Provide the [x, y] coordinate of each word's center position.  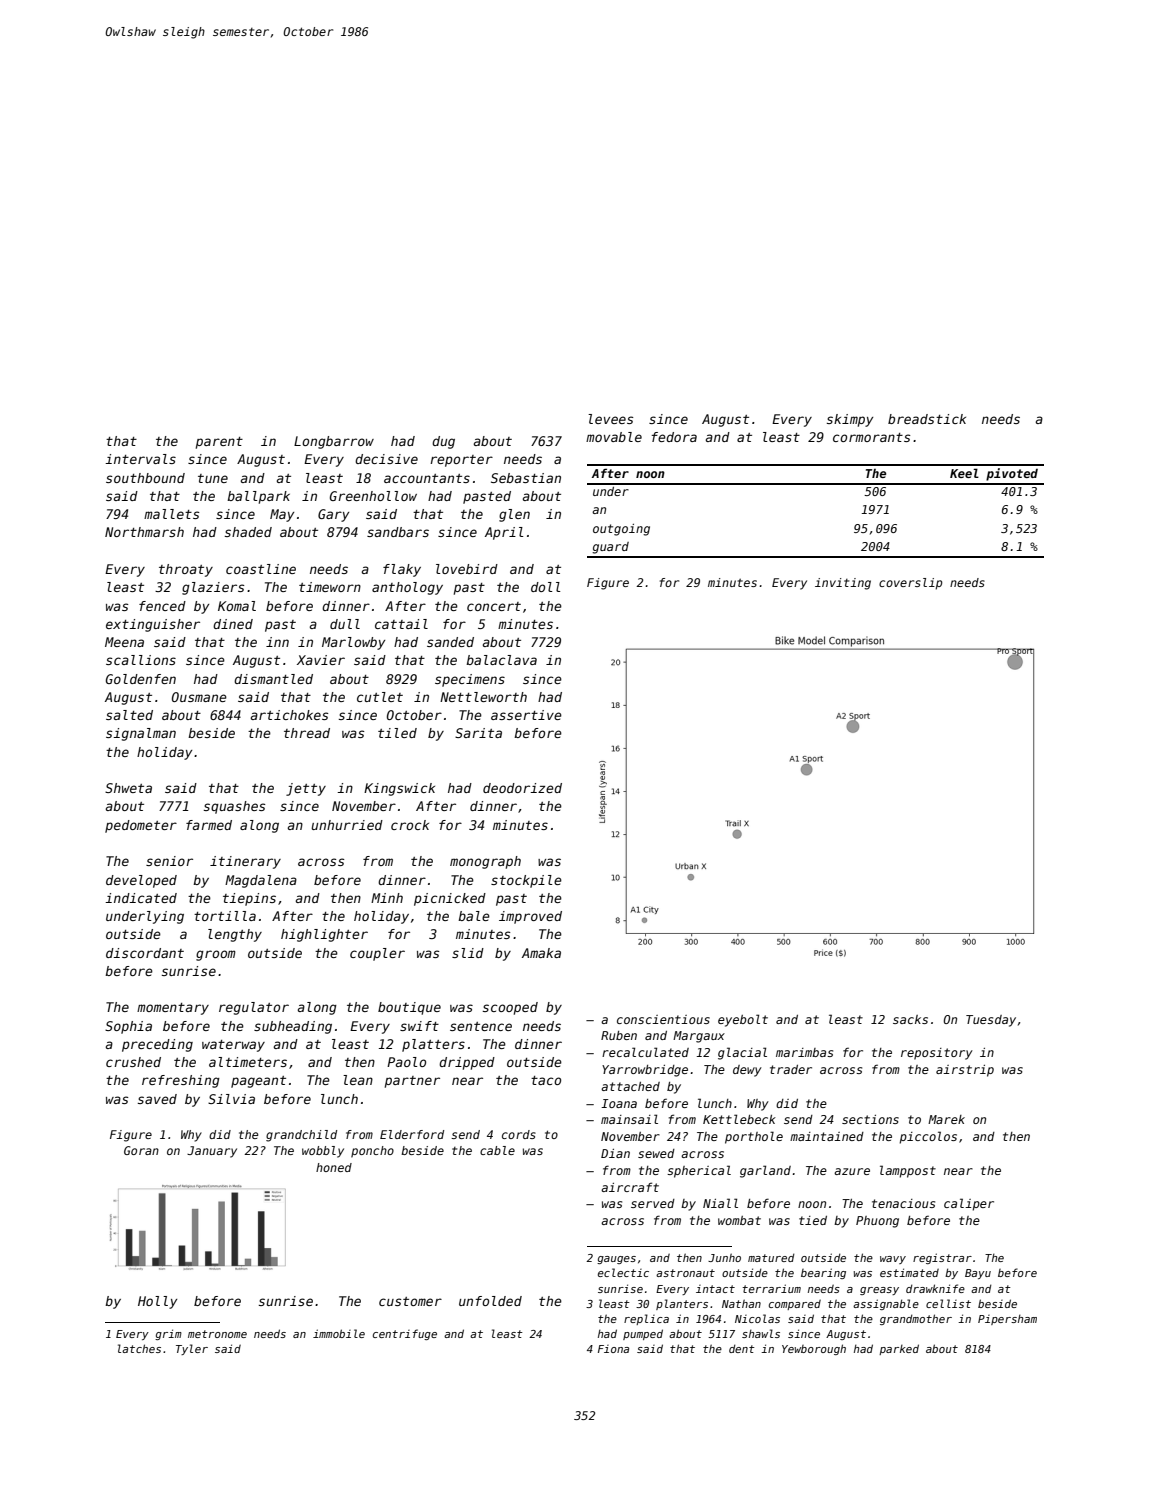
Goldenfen [141, 679]
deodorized [522, 788]
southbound [145, 478]
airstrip [965, 1071]
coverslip [911, 584]
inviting [843, 584]
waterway [233, 1046]
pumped [643, 1334]
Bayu [978, 1274]
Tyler [192, 1349]
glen [514, 515]
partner [412, 1082]
